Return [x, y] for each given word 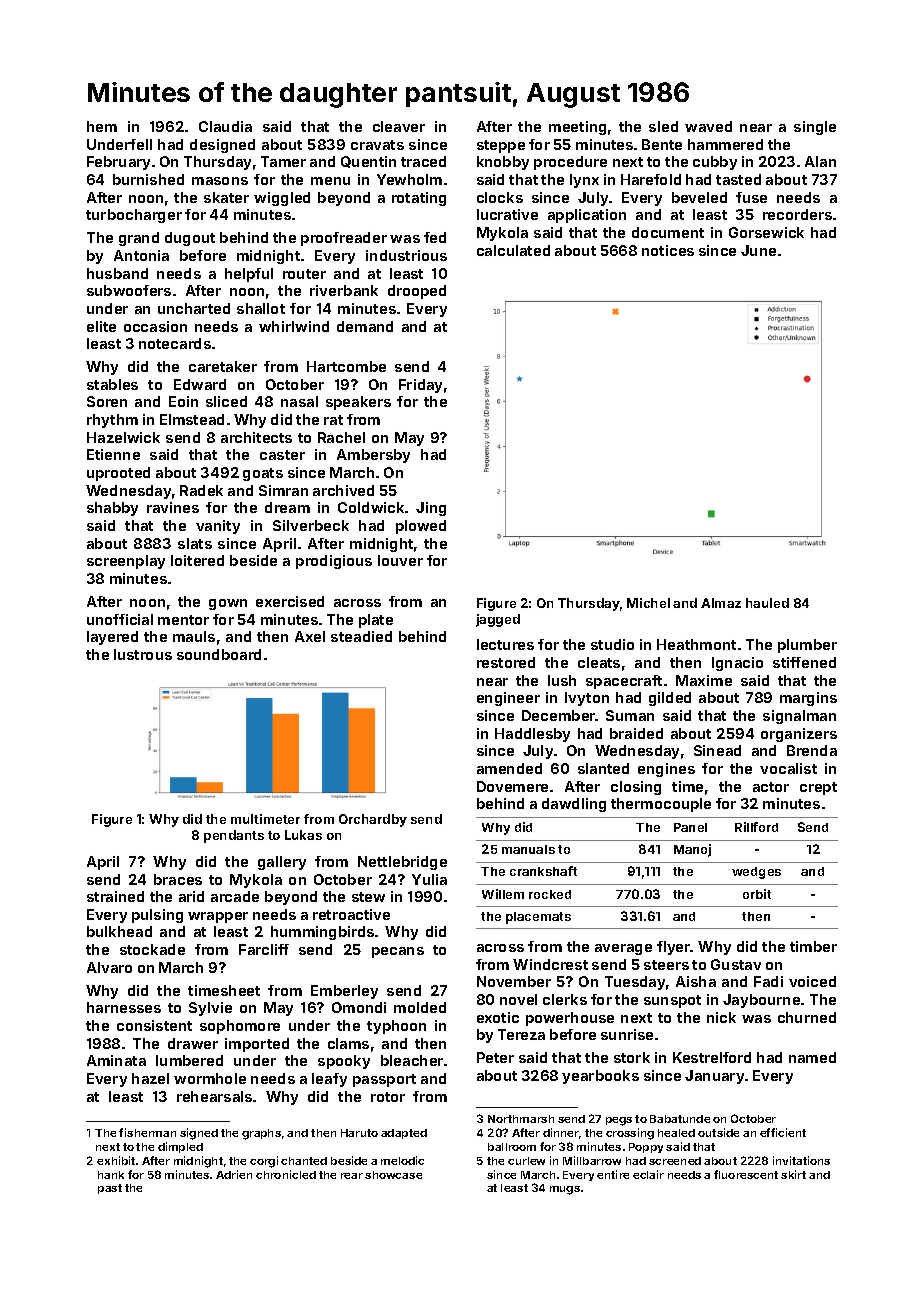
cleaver [399, 126]
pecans [398, 952]
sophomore [240, 1027]
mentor [183, 620]
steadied [361, 636]
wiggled [282, 199]
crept [818, 788]
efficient [783, 1132]
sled [663, 126]
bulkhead [119, 931]
